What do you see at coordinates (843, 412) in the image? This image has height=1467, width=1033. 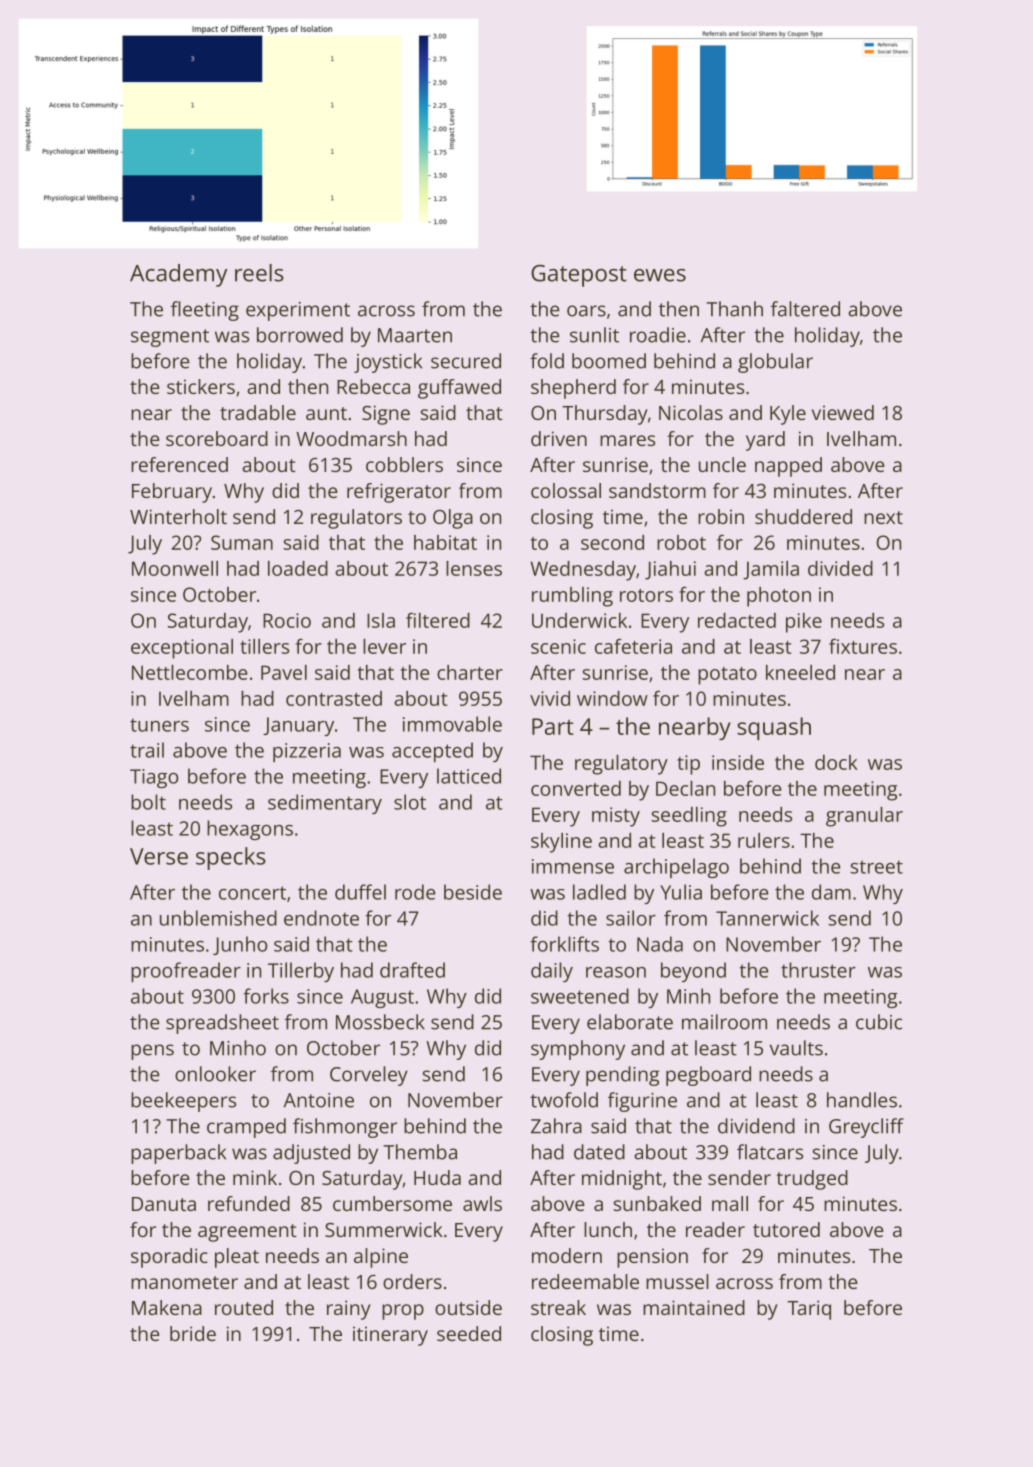 I see `viewed` at bounding box center [843, 412].
